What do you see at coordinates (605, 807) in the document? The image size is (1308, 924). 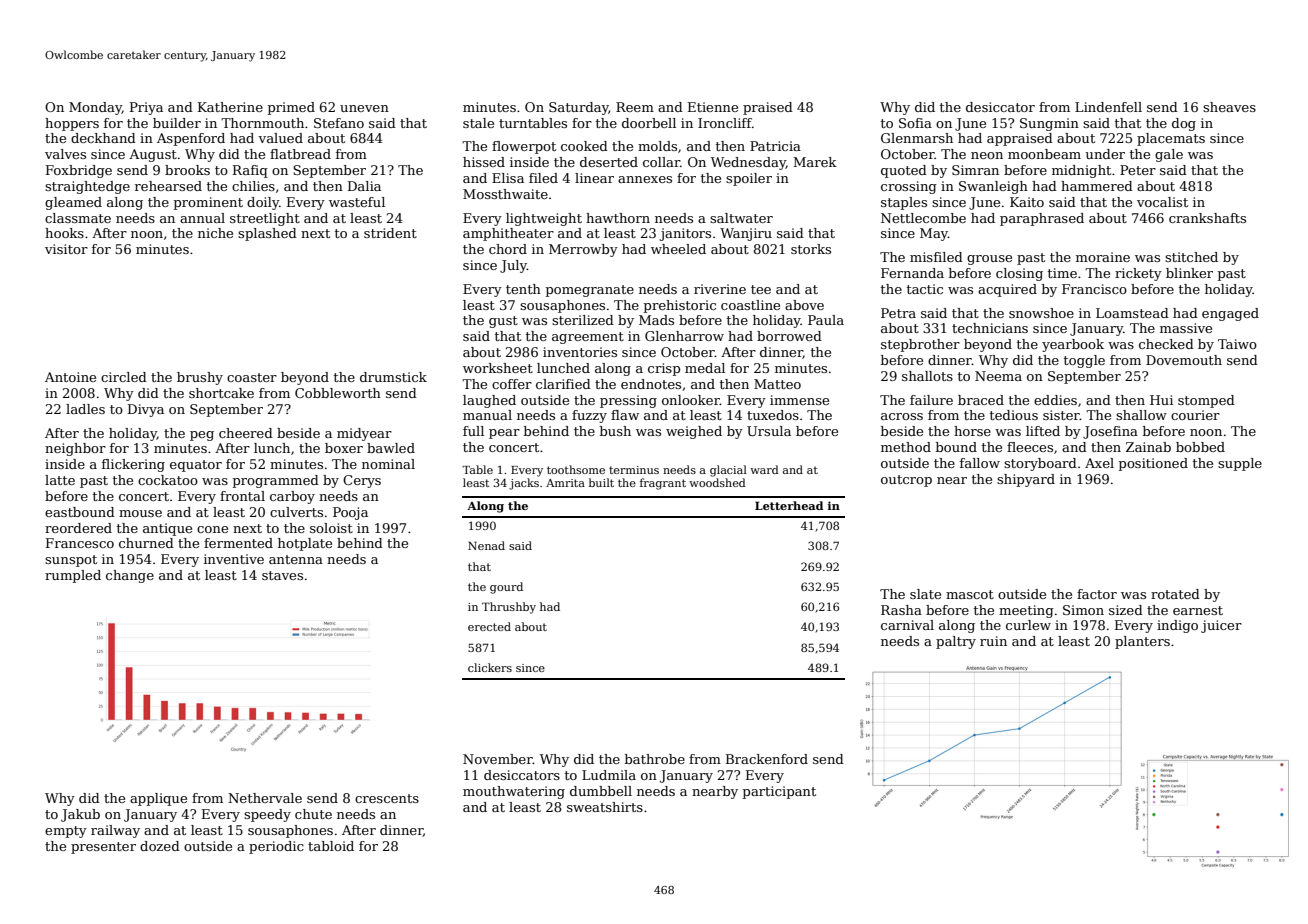 I see `sweatshirts` at bounding box center [605, 807].
